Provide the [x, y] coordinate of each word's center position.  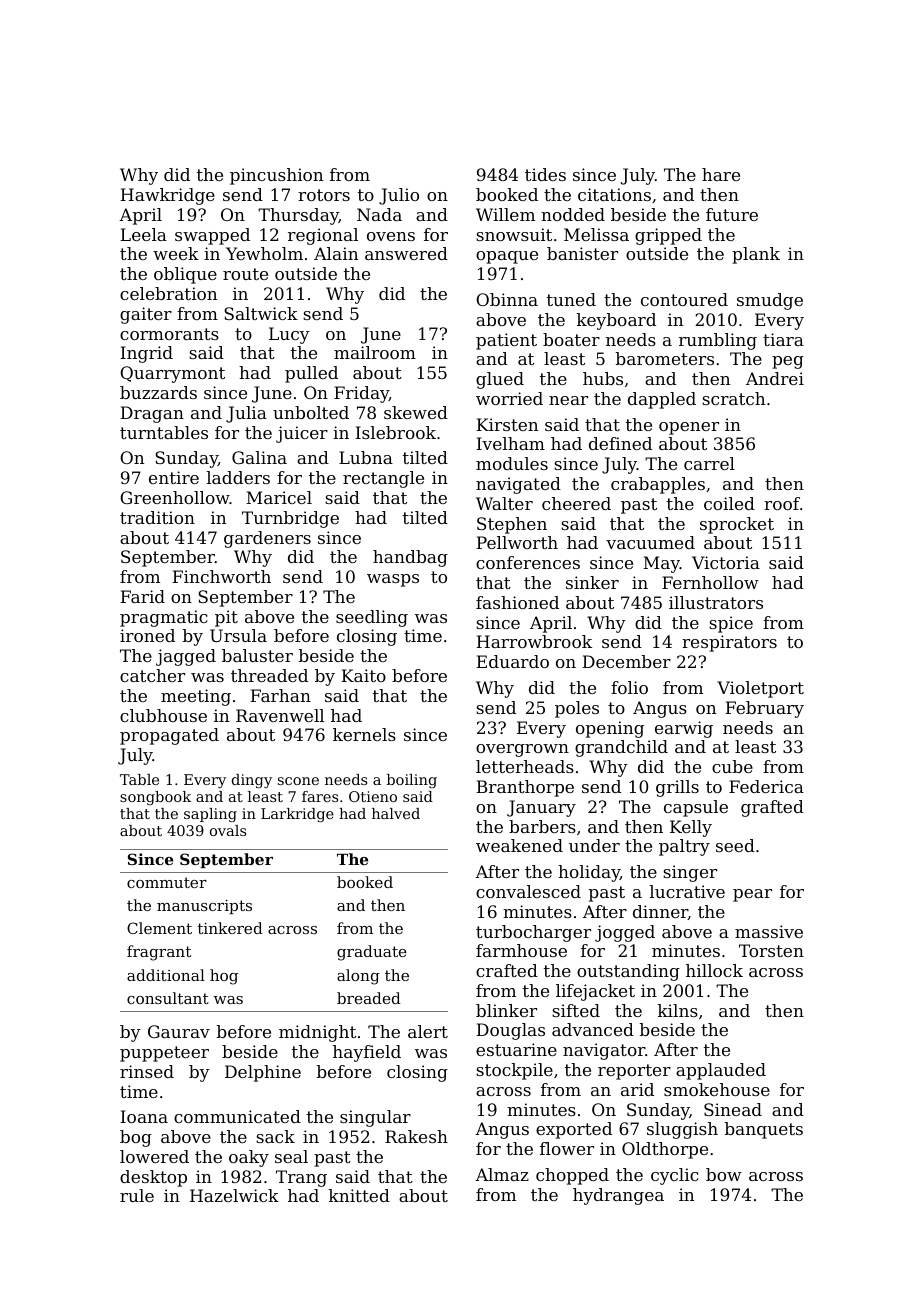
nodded [573, 214]
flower [567, 1148]
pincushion [276, 176]
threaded [269, 675]
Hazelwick [234, 1195]
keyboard [616, 321]
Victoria [726, 562]
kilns [678, 1010]
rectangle [383, 479]
